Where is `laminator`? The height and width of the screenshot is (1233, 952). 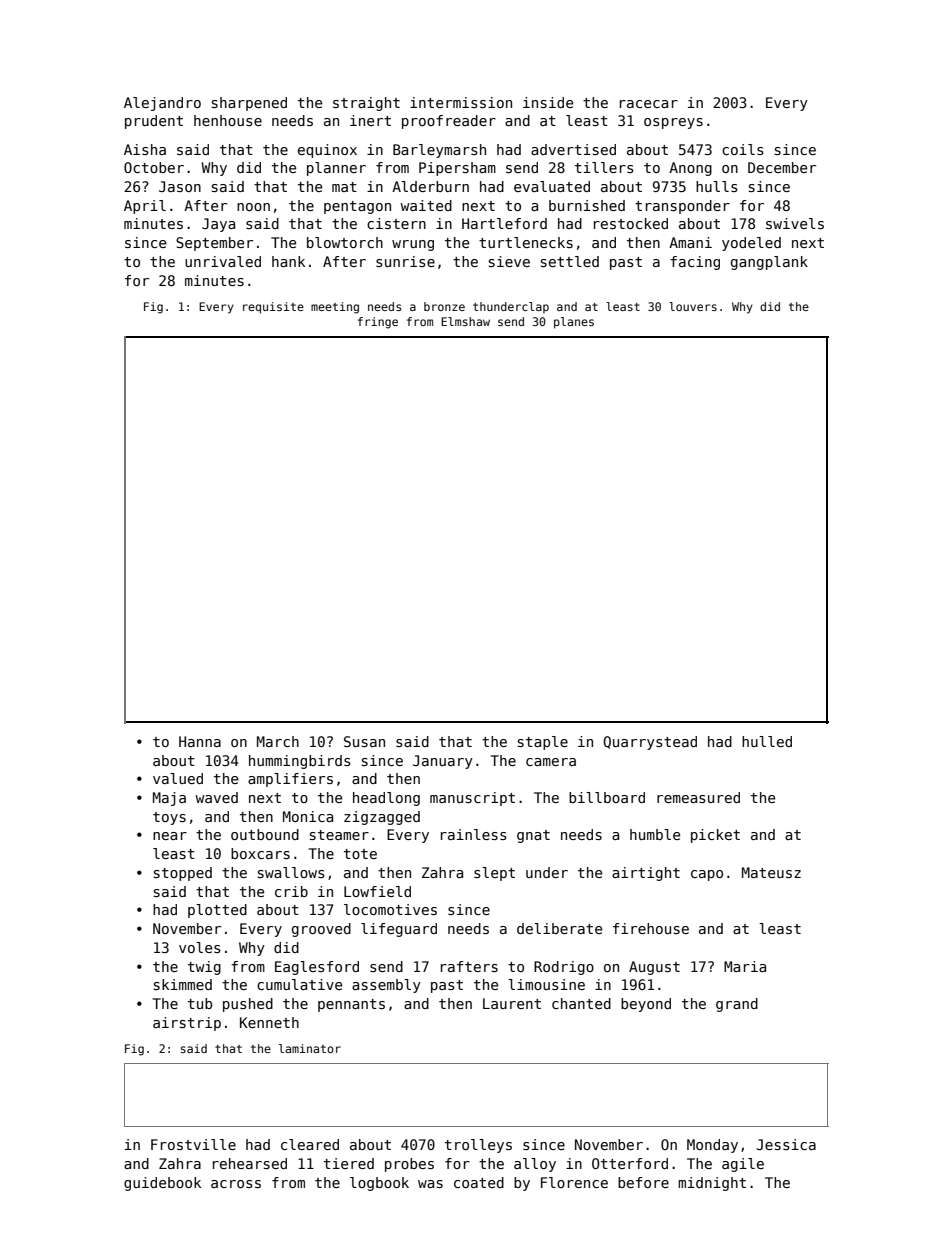
laminator is located at coordinates (310, 1048).
